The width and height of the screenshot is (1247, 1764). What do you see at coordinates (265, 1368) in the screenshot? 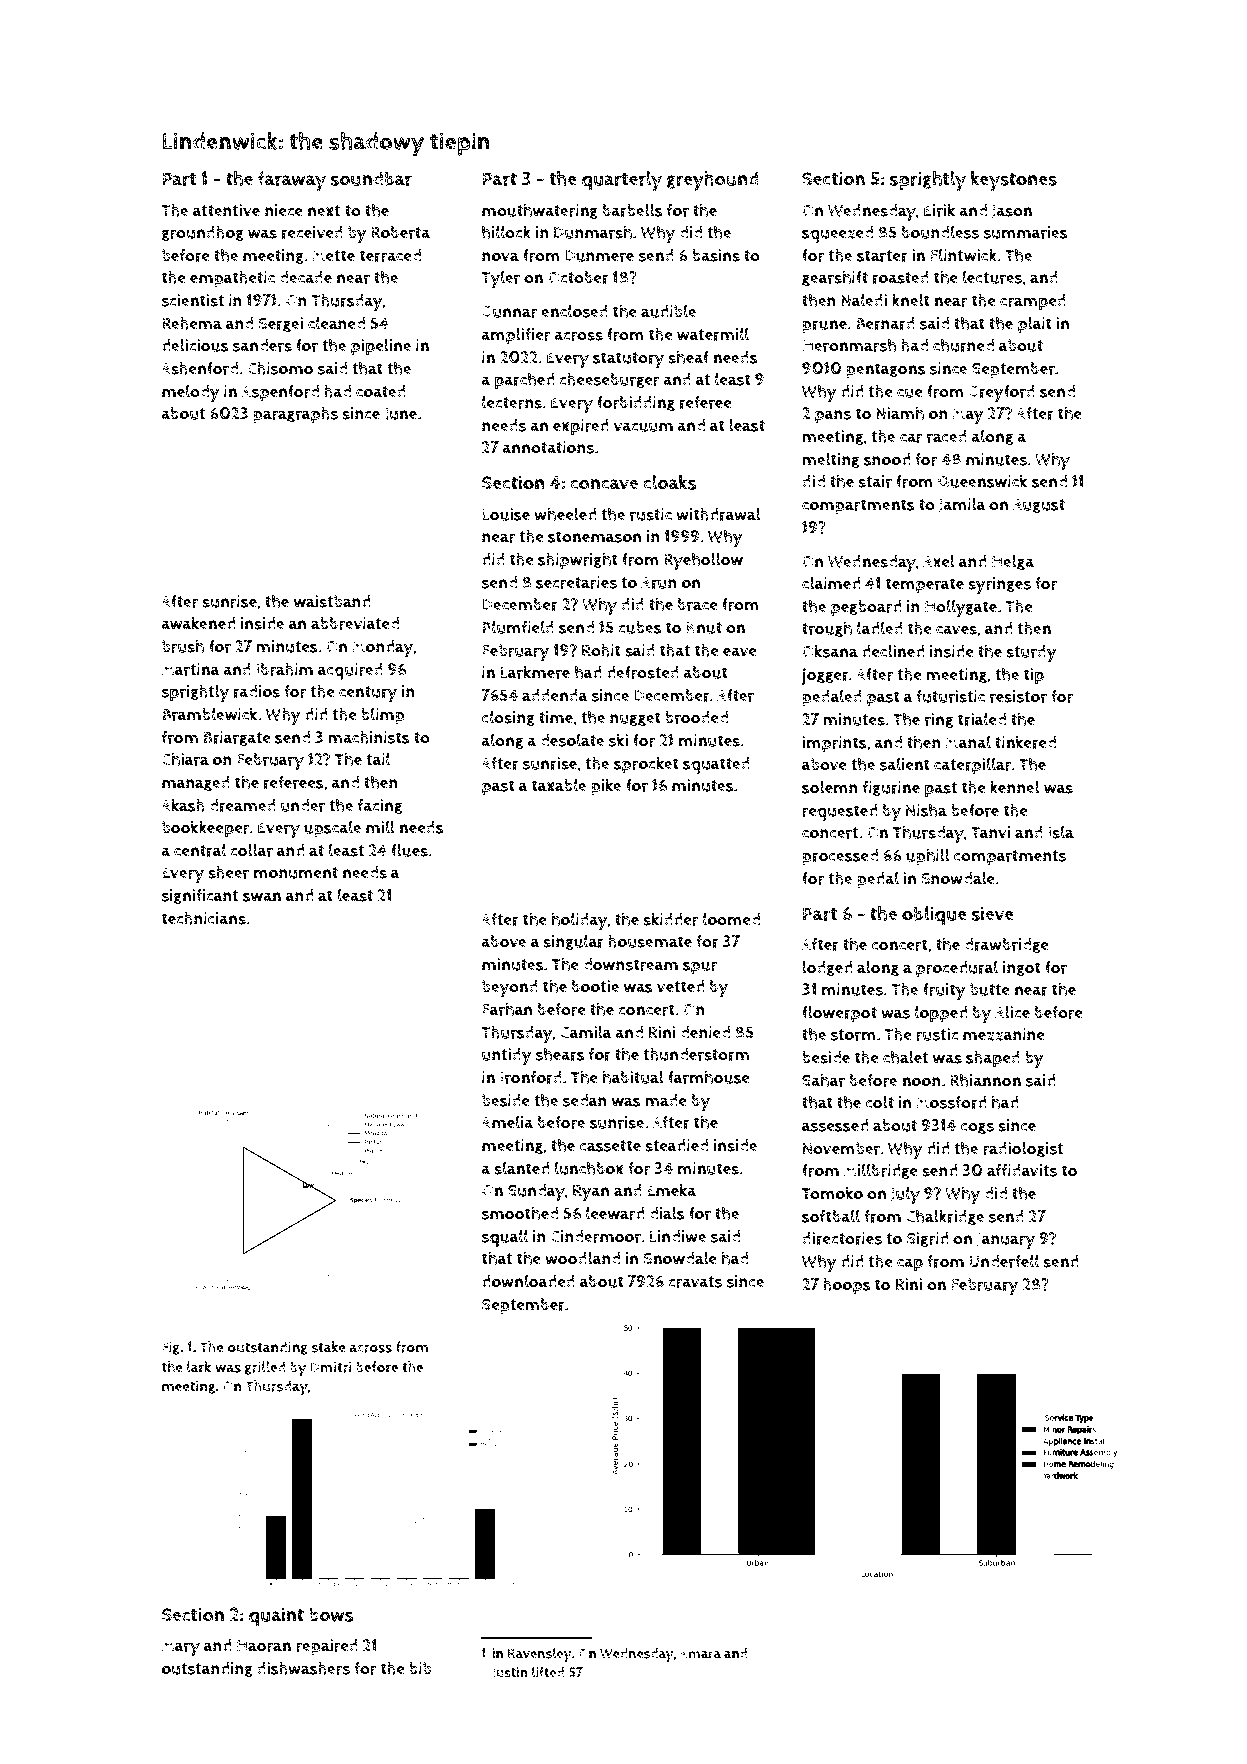
I see `grilled` at bounding box center [265, 1368].
